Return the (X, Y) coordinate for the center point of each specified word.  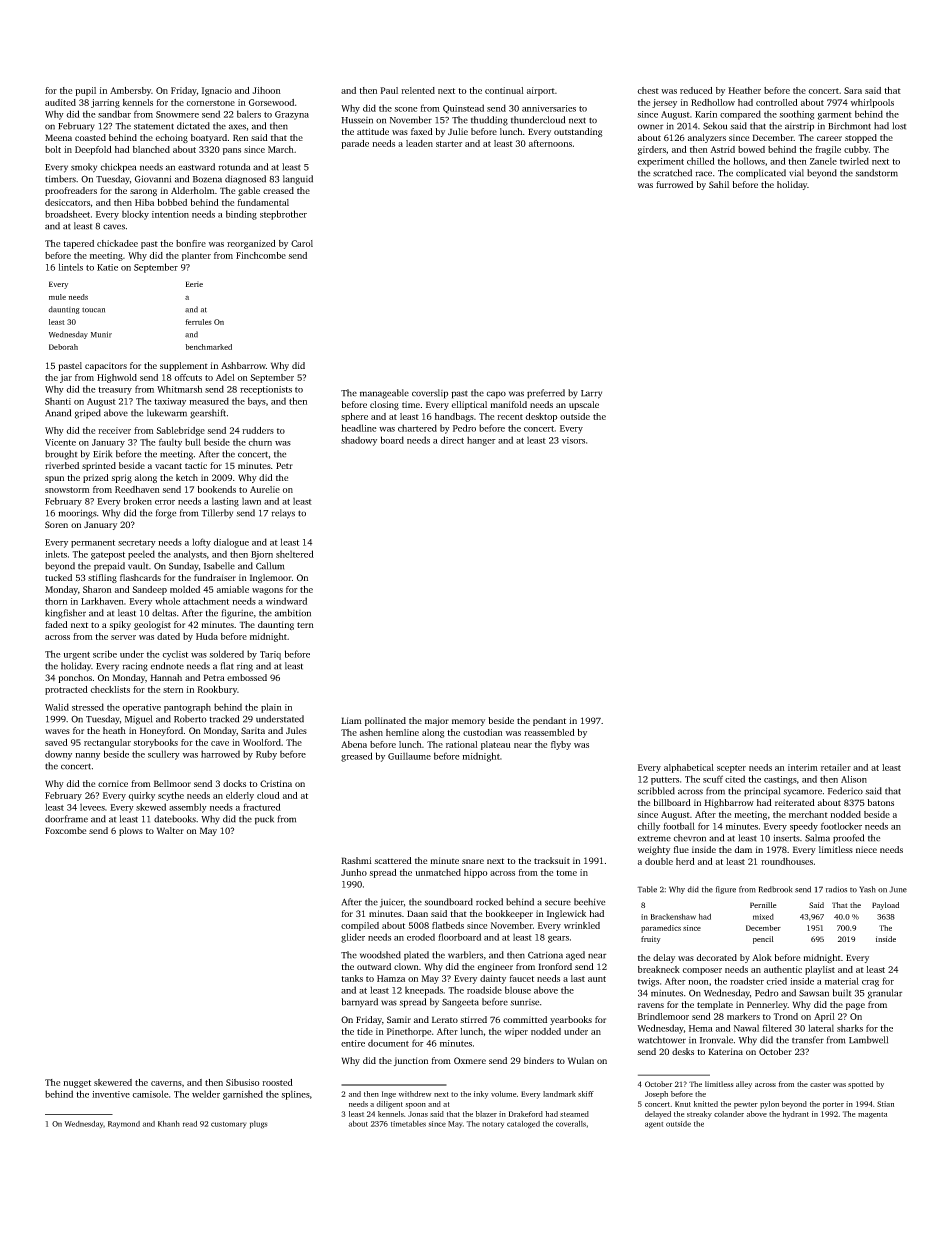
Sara (853, 90)
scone (406, 109)
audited (60, 102)
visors (573, 440)
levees (92, 807)
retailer (836, 767)
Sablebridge (180, 431)
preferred (546, 394)
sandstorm (876, 173)
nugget (77, 1084)
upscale (584, 405)
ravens (651, 1005)
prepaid (109, 567)
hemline (402, 732)
